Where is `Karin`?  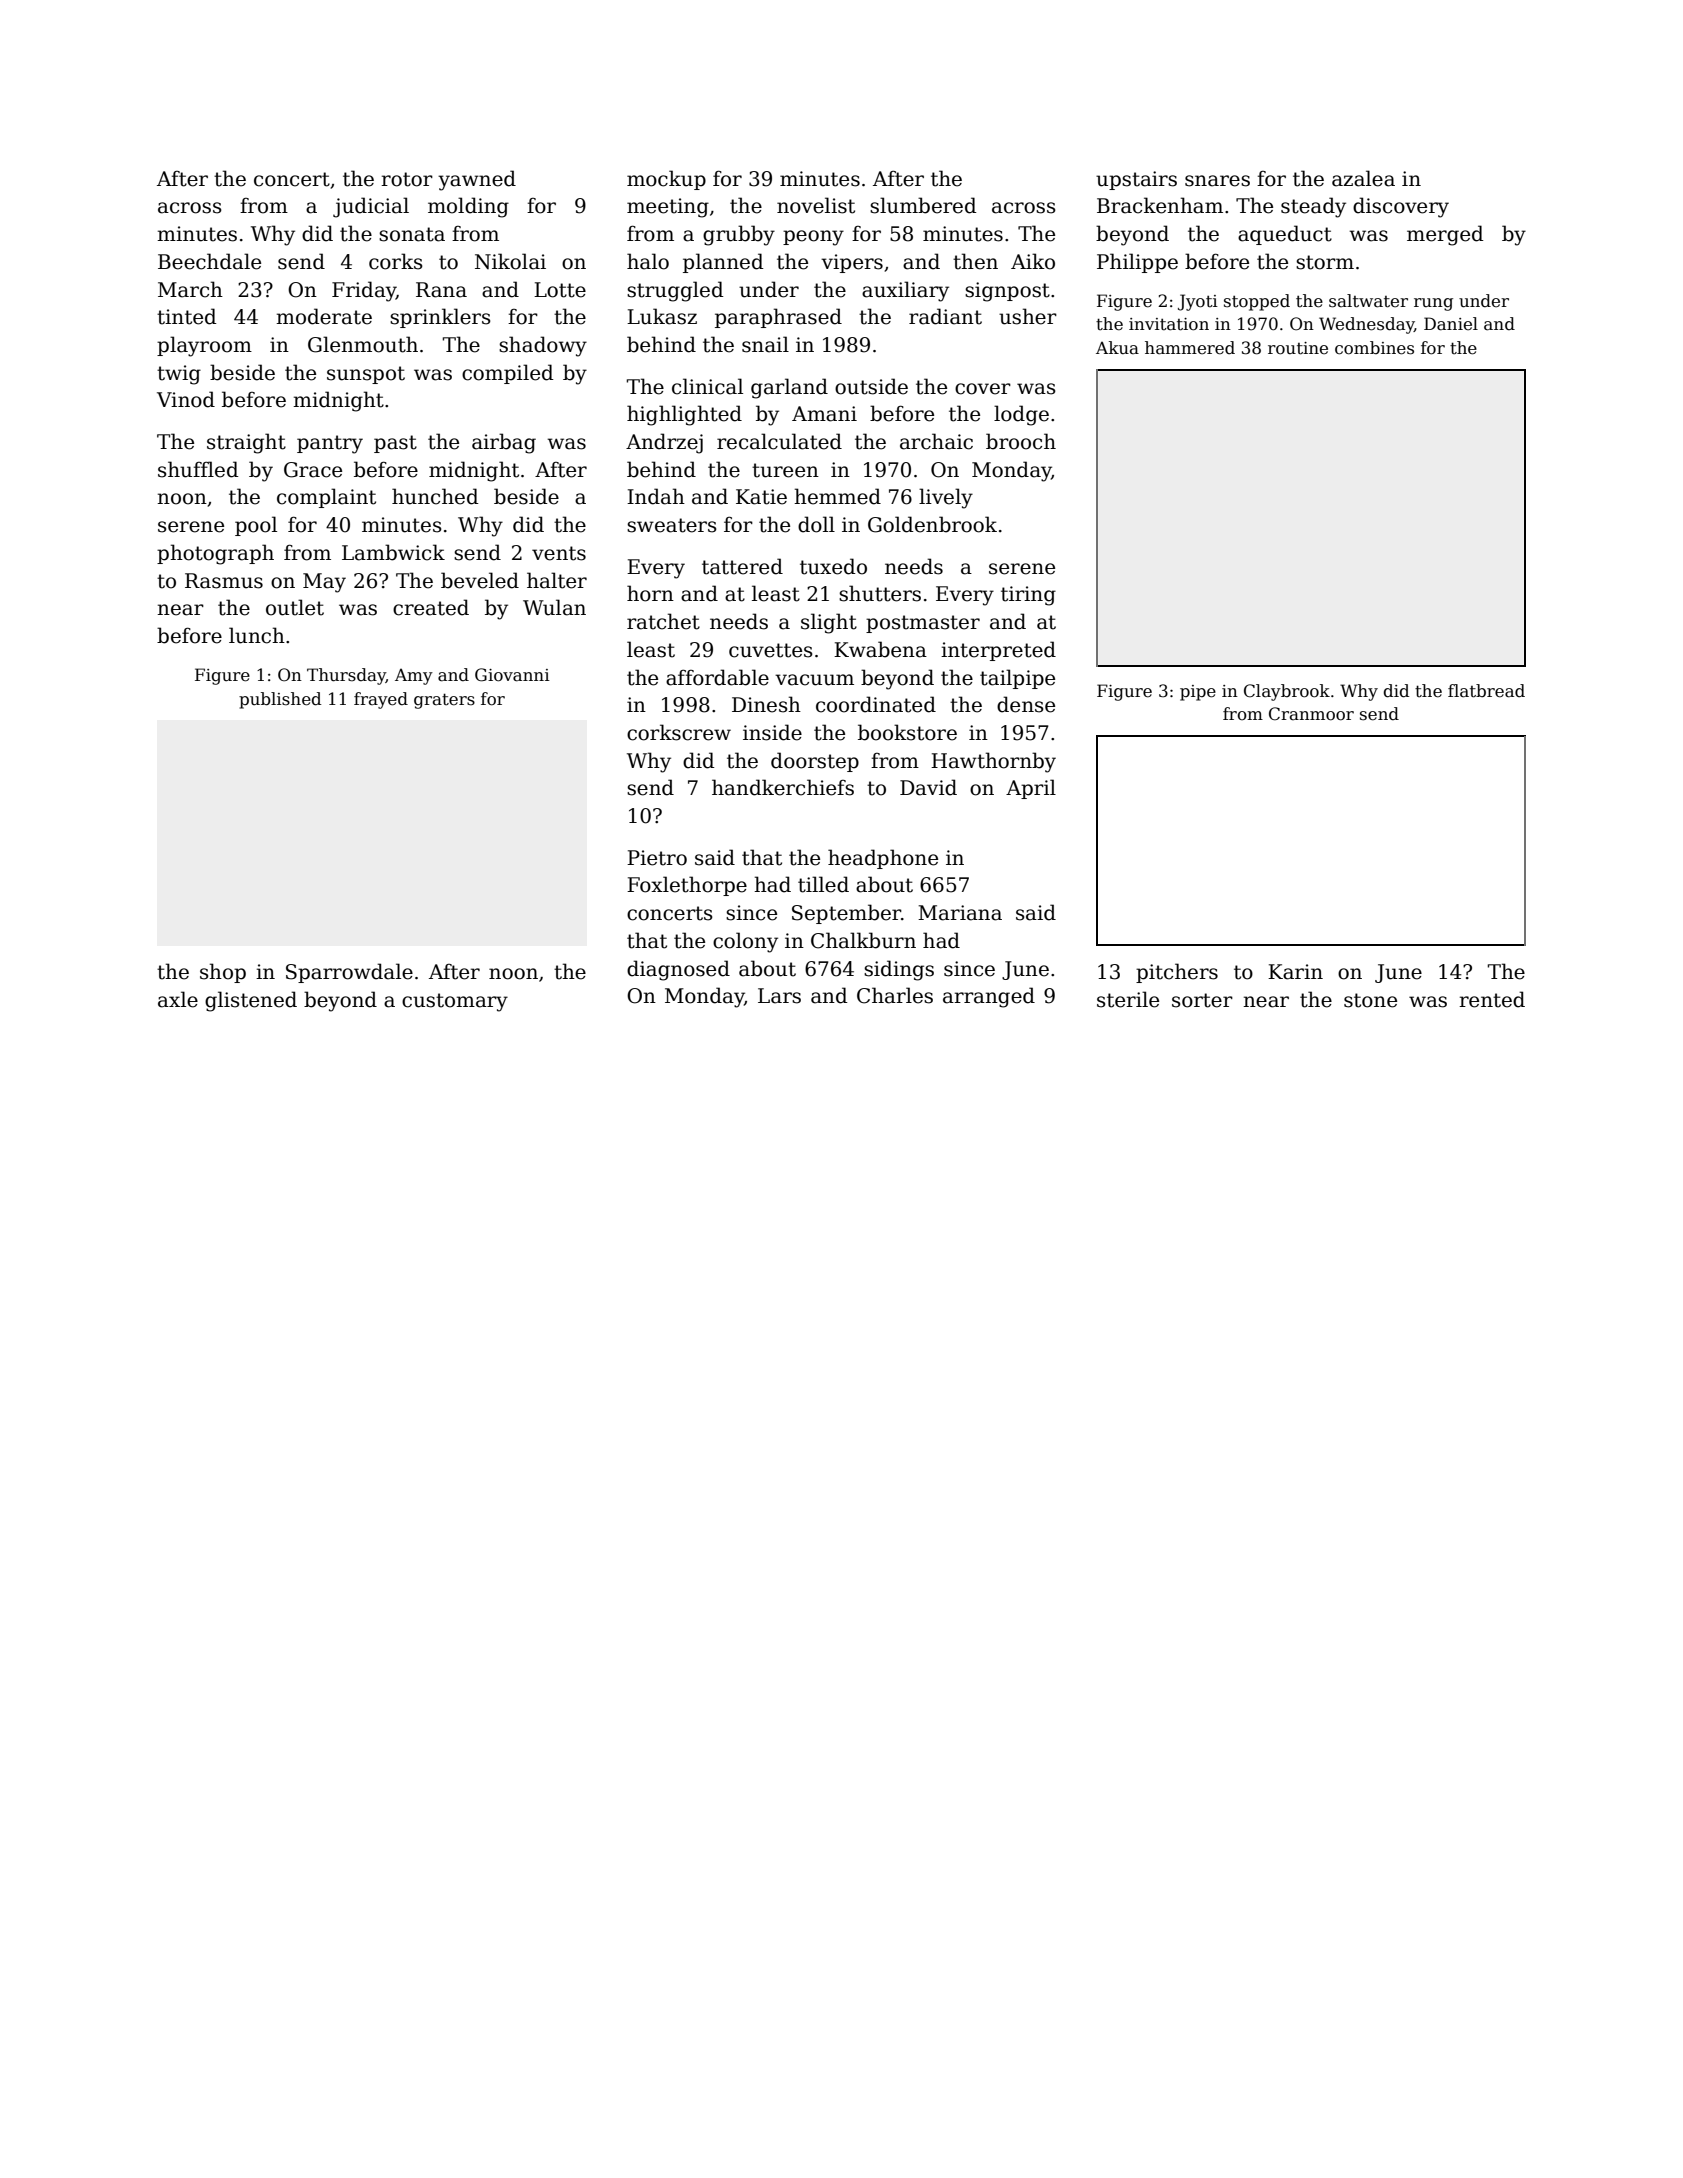 Karin is located at coordinates (1295, 972).
